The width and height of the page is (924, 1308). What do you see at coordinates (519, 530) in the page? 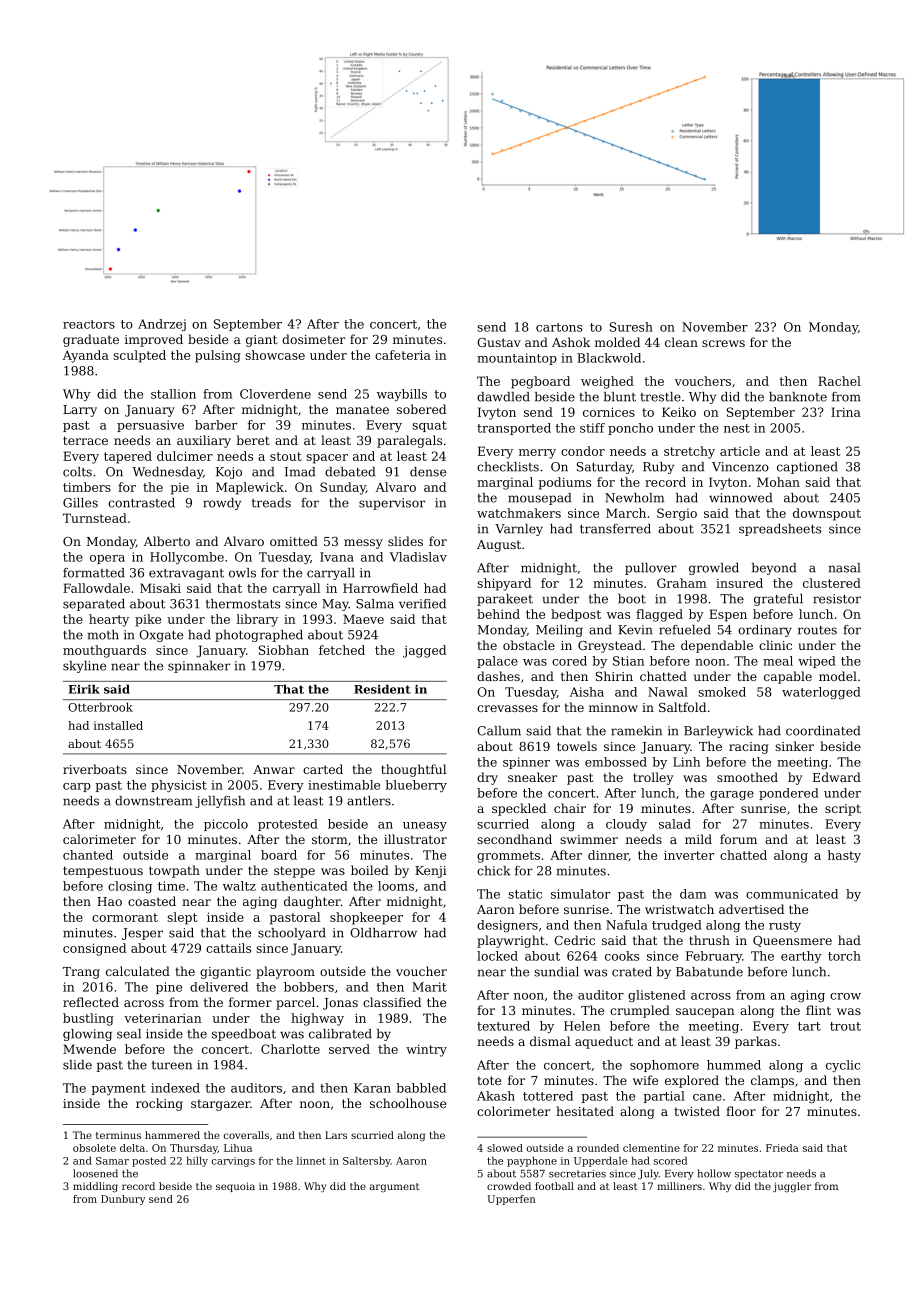
I see `Varnley` at bounding box center [519, 530].
